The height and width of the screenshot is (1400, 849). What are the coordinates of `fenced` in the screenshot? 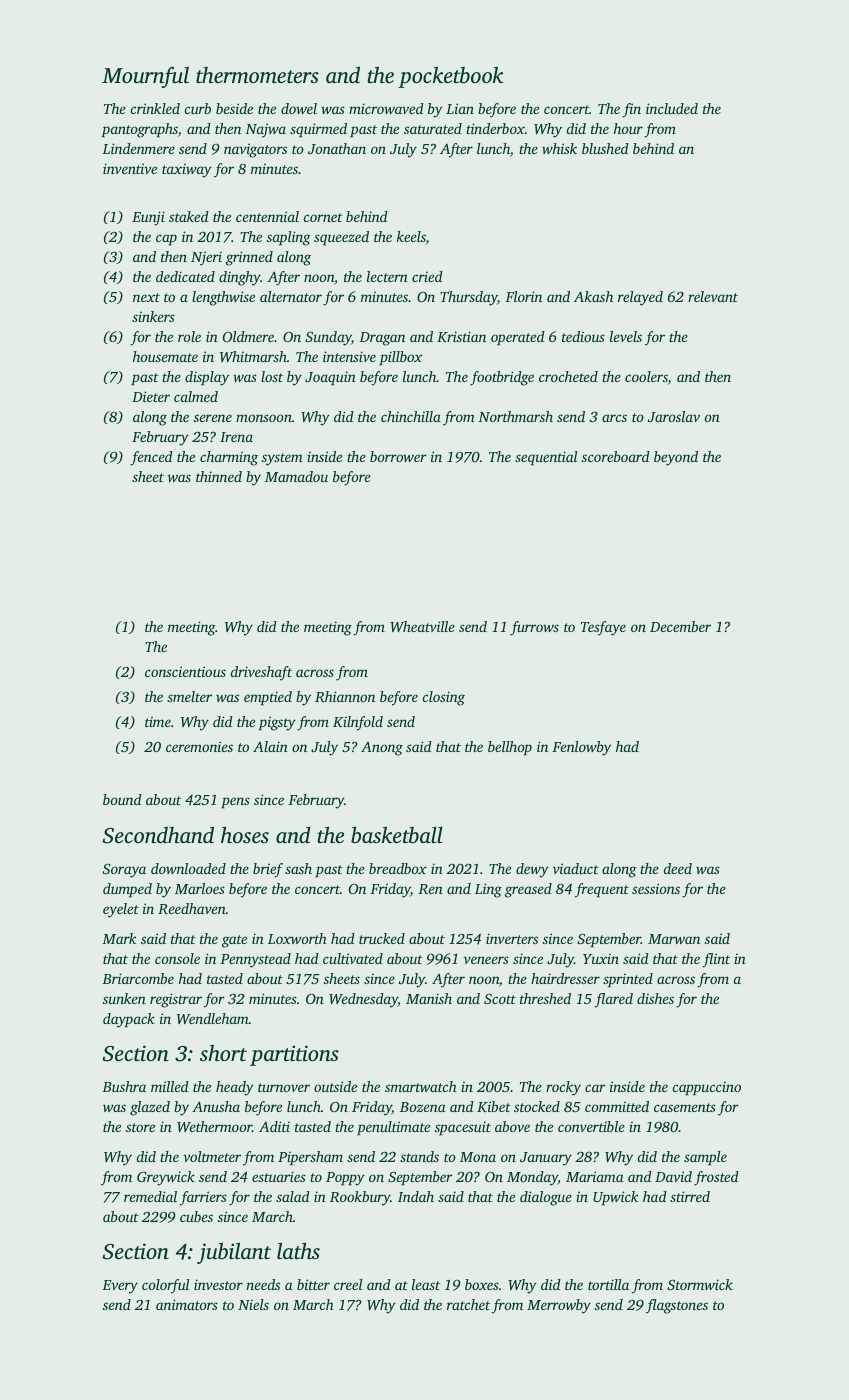 It's located at (151, 458).
